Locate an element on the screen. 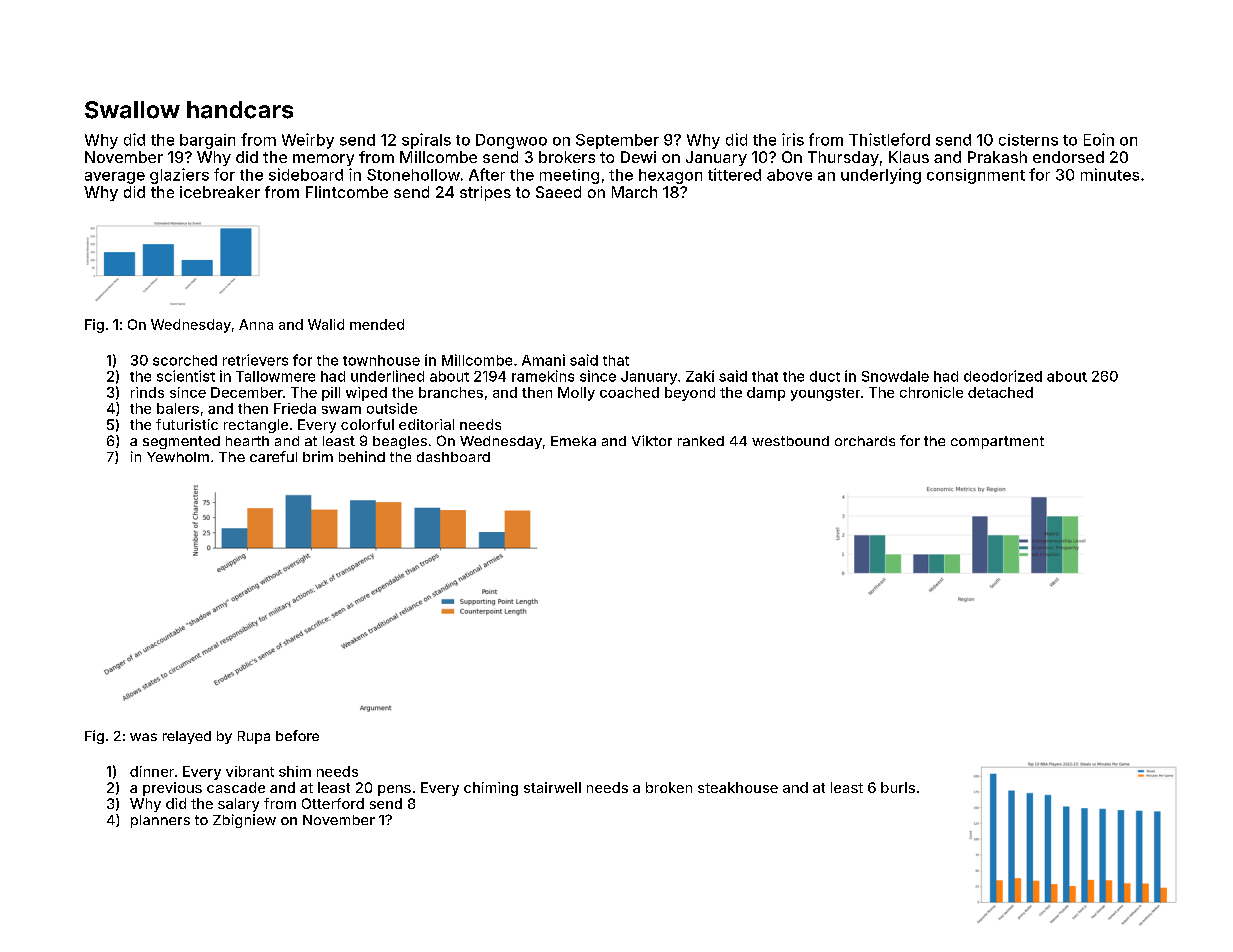 The image size is (1233, 952). scorched is located at coordinates (185, 360).
